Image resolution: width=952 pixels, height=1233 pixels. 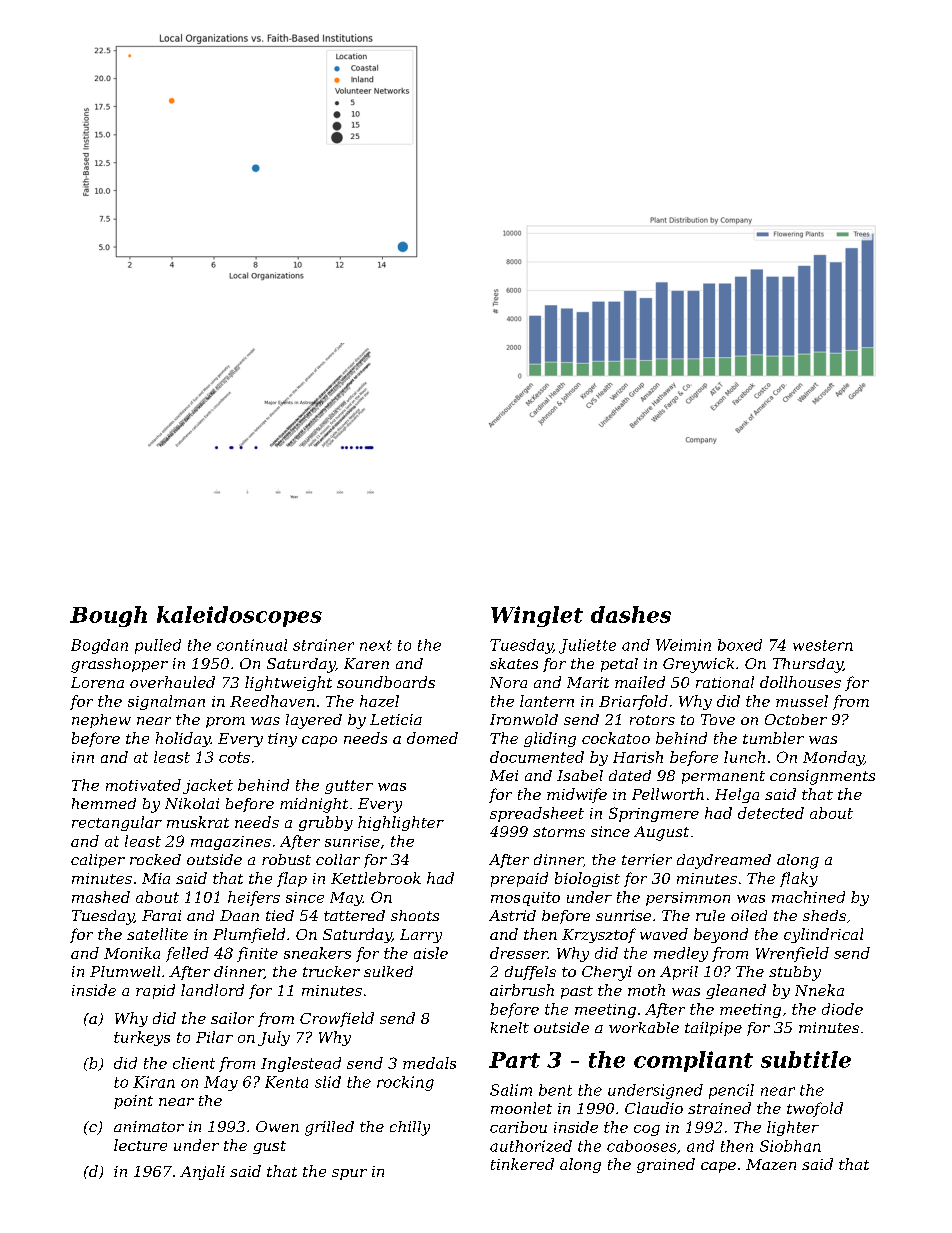 I want to click on Pilar, so click(x=214, y=1037).
